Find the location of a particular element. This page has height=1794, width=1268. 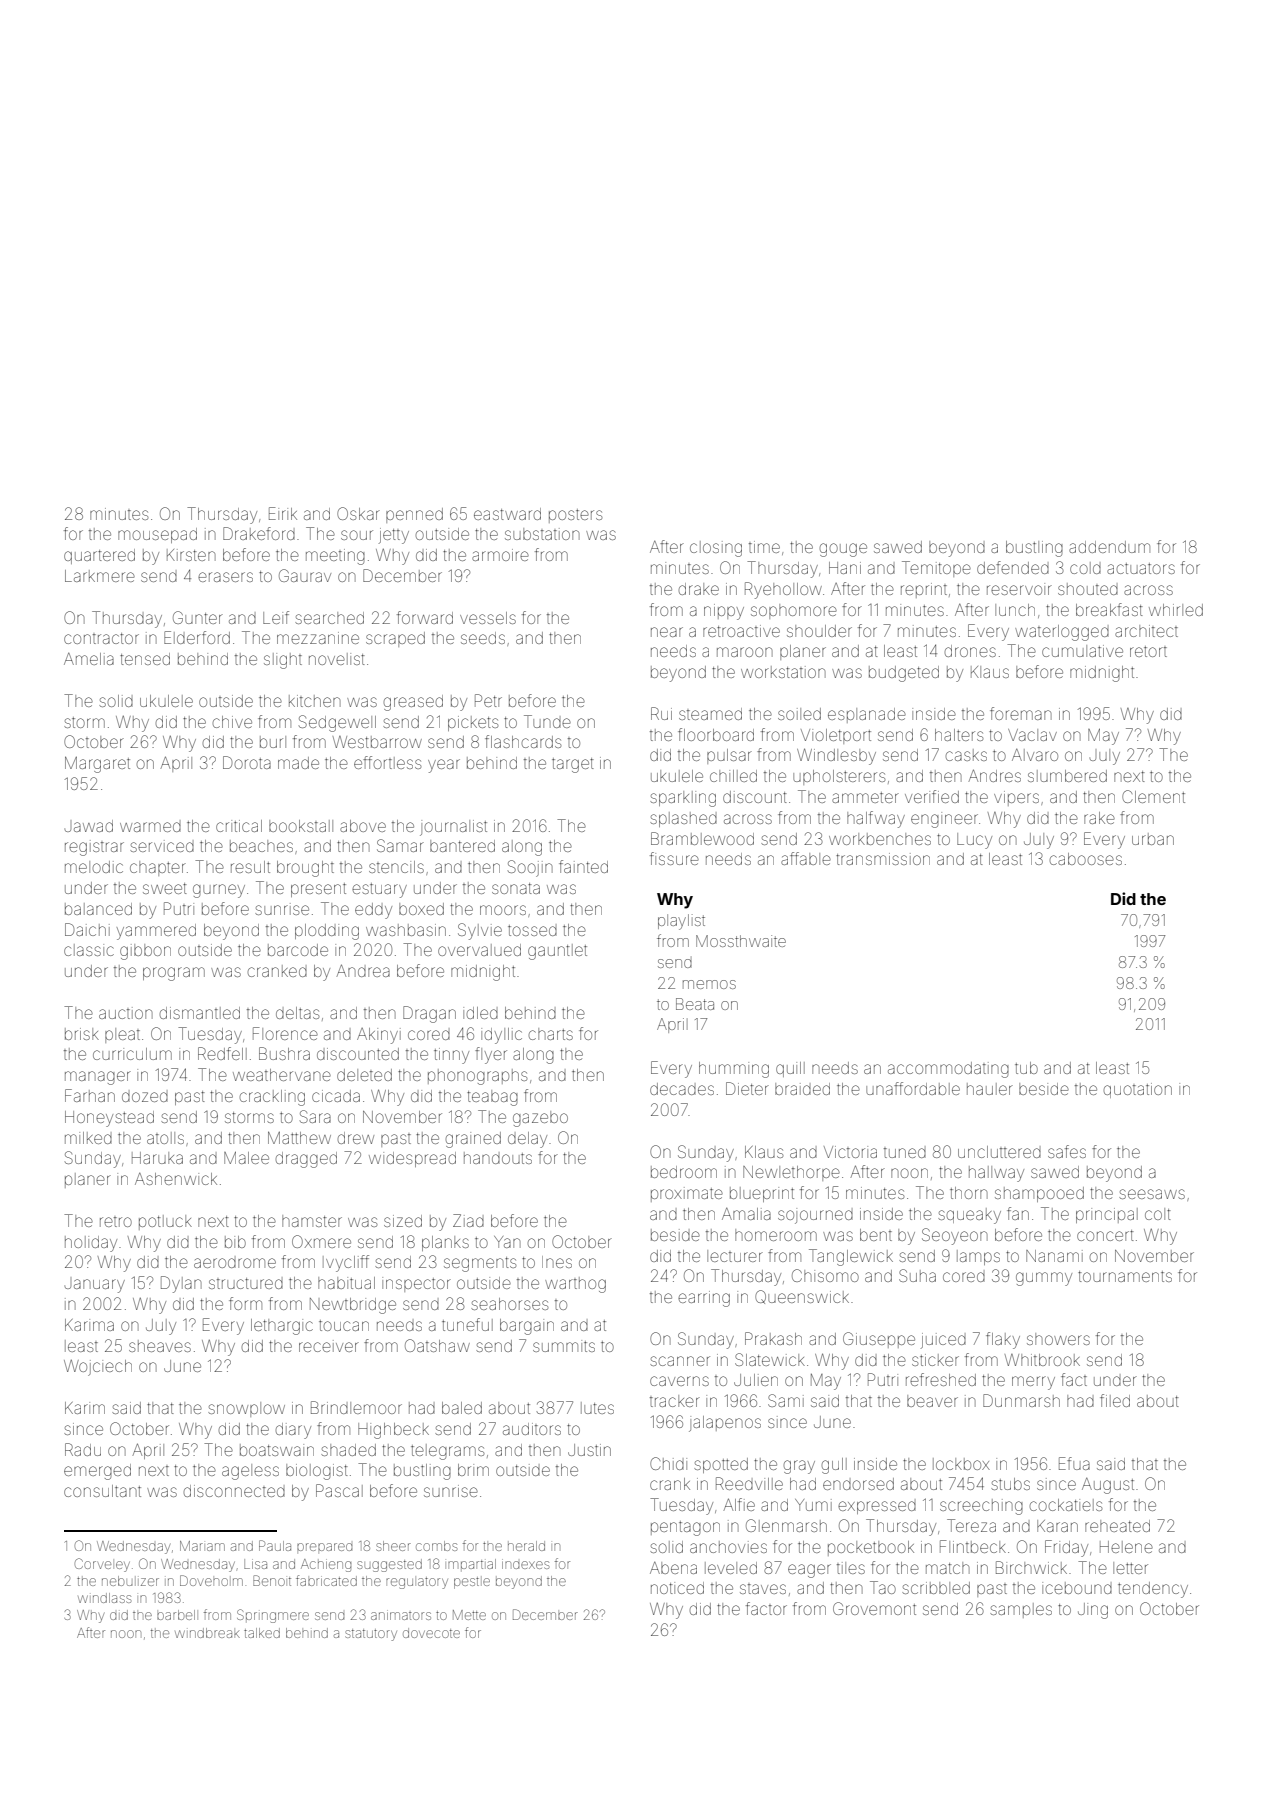

quotation is located at coordinates (1138, 1090).
